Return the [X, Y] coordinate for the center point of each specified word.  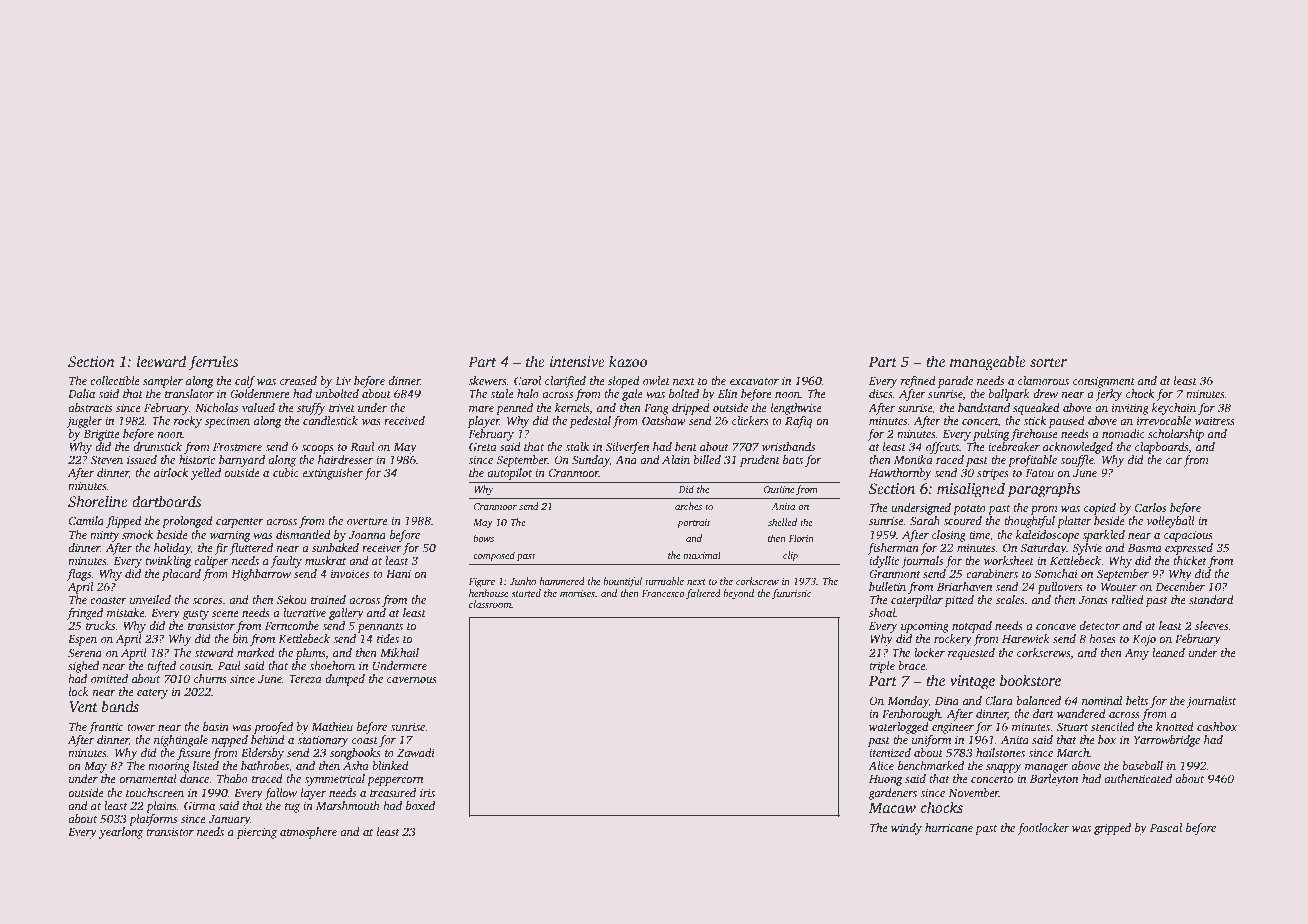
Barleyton [1054, 780]
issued [142, 459]
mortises [577, 593]
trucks [101, 625]
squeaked [1036, 409]
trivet [342, 407]
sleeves [1211, 625]
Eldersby [262, 754]
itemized [890, 752]
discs [881, 393]
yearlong [121, 833]
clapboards [1162, 448]
